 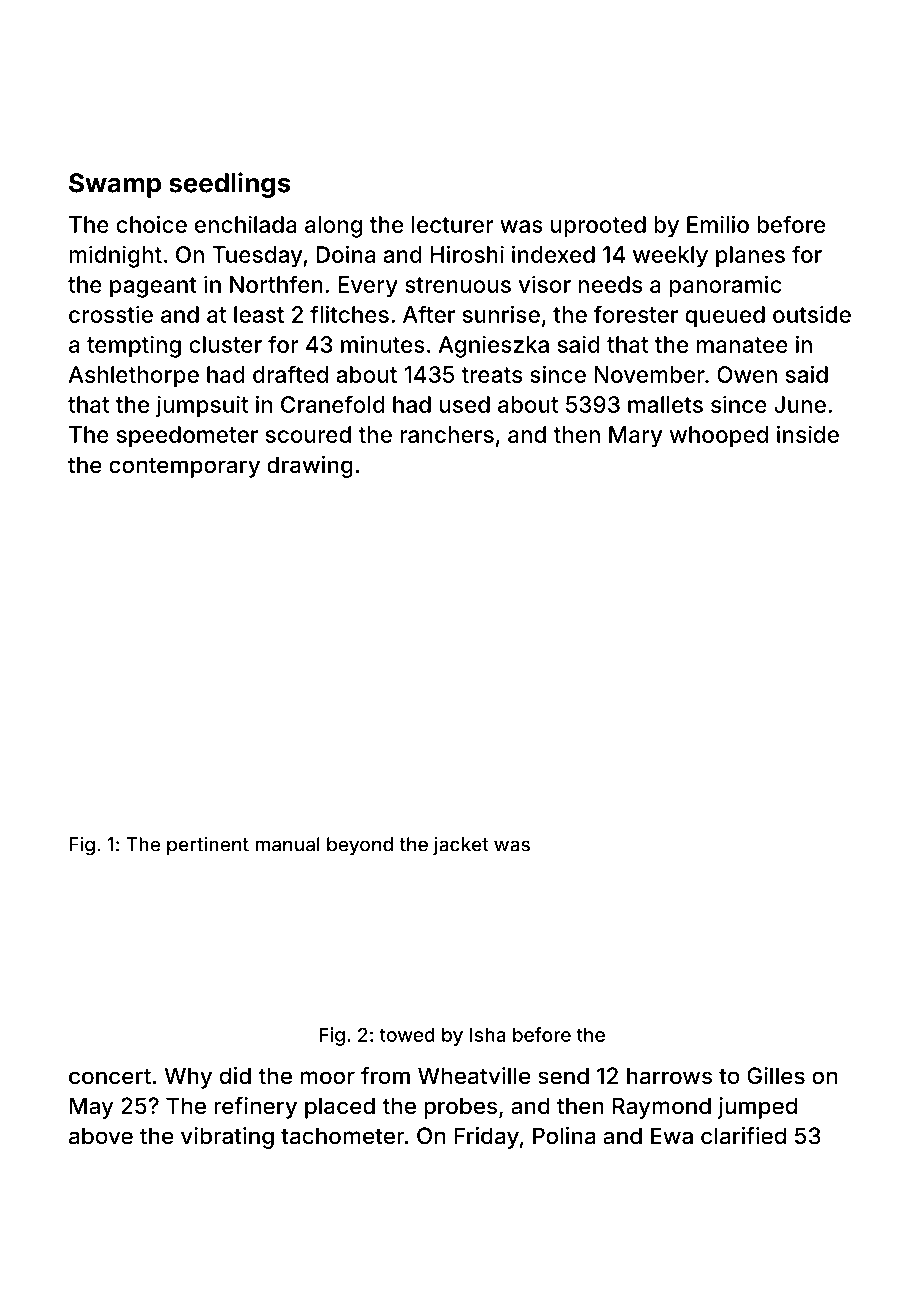 I want to click on used, so click(x=465, y=404).
